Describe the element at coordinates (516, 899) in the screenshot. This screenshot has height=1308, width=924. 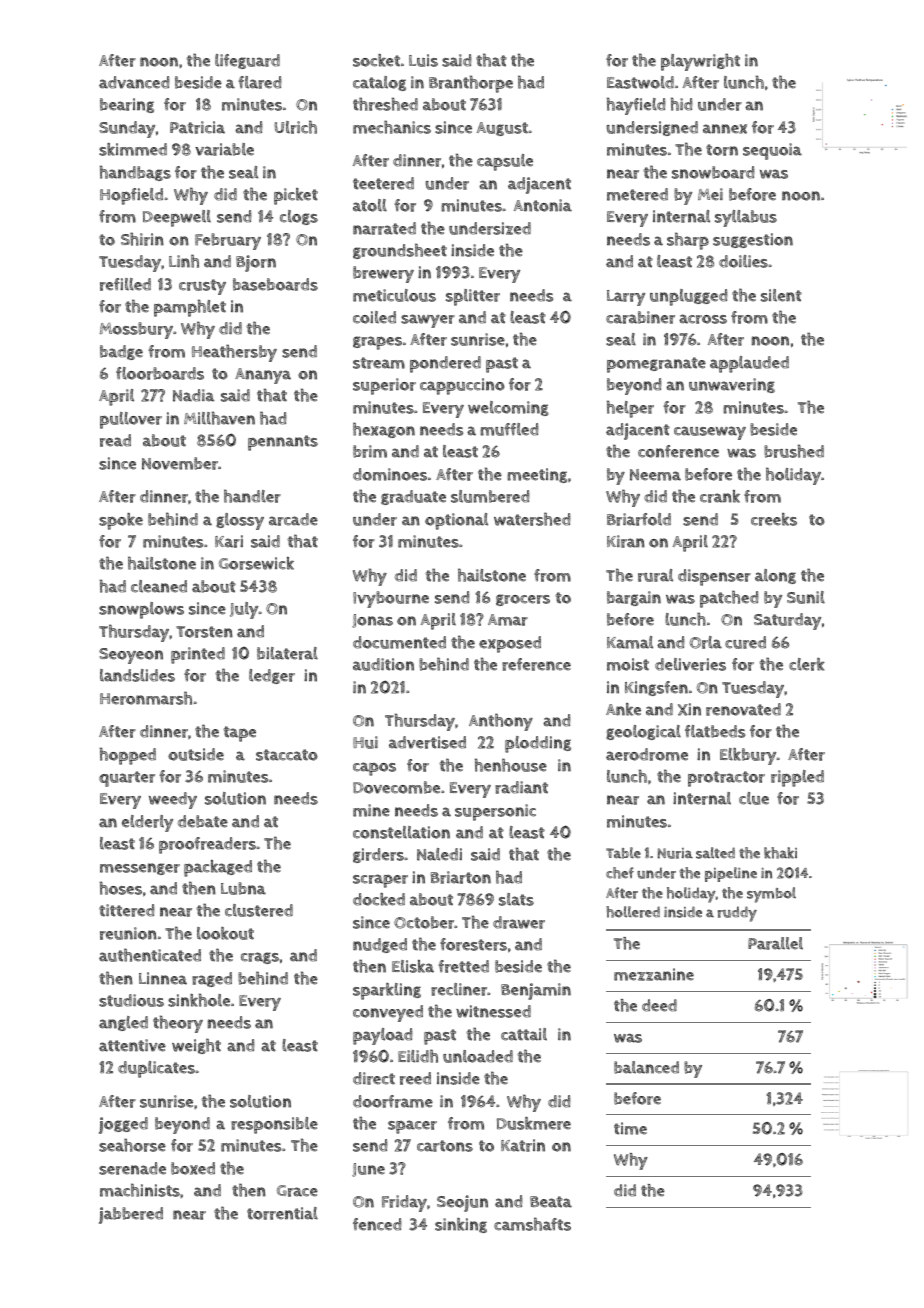
I see `slats` at that location.
